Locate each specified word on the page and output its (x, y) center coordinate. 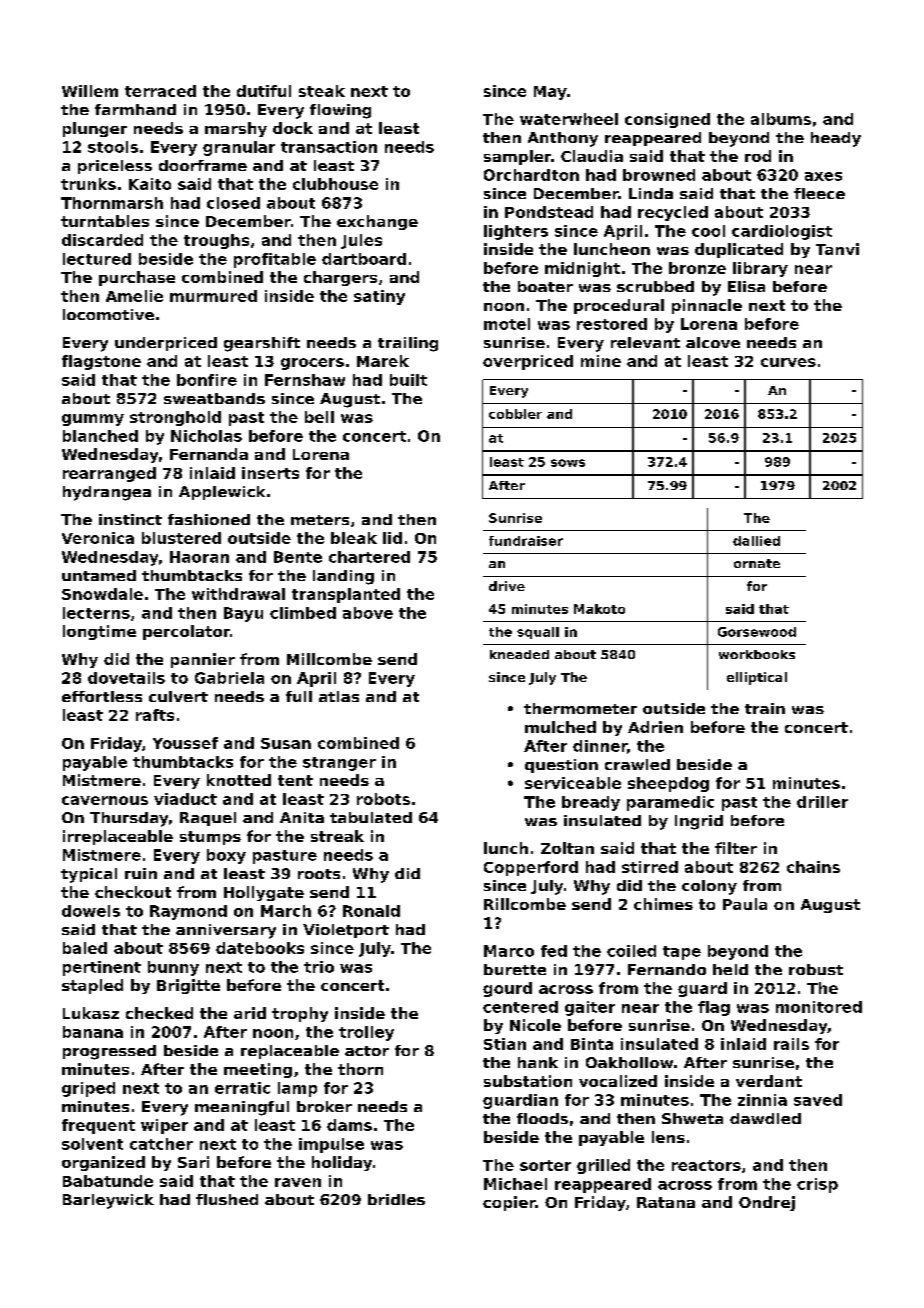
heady (836, 139)
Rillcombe (525, 904)
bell (319, 417)
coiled (631, 951)
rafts (155, 715)
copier (509, 1203)
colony (709, 887)
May (550, 93)
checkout (133, 892)
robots (383, 799)
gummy (93, 420)
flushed (227, 1199)
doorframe (203, 165)
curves (788, 362)
